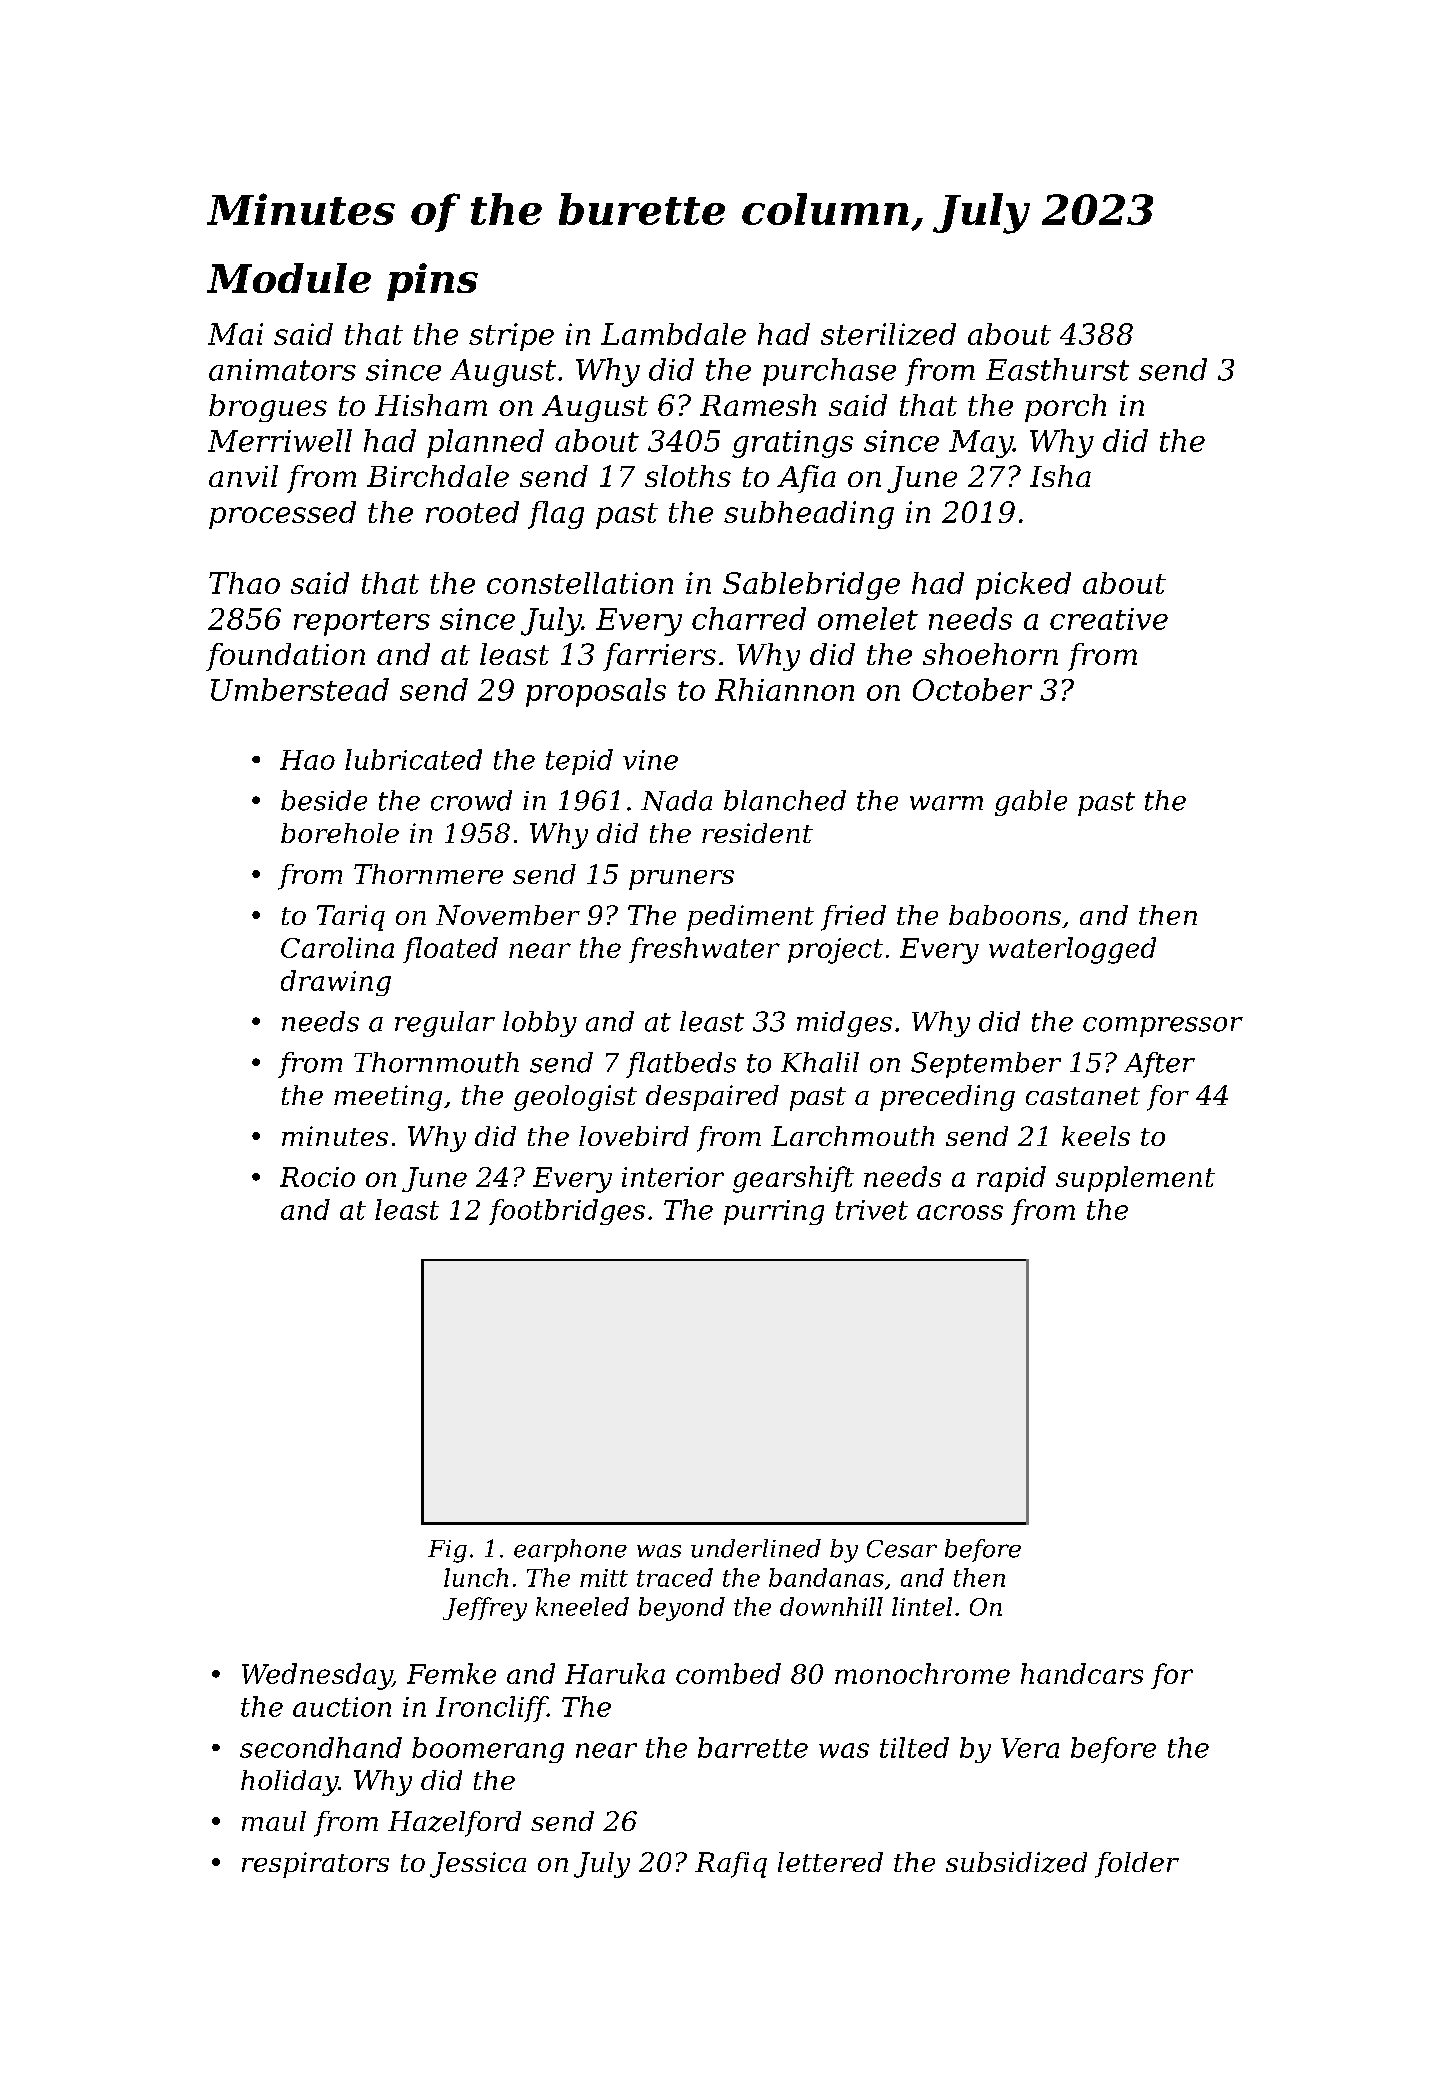  What do you see at coordinates (447, 1551) in the page?
I see `Fig` at bounding box center [447, 1551].
